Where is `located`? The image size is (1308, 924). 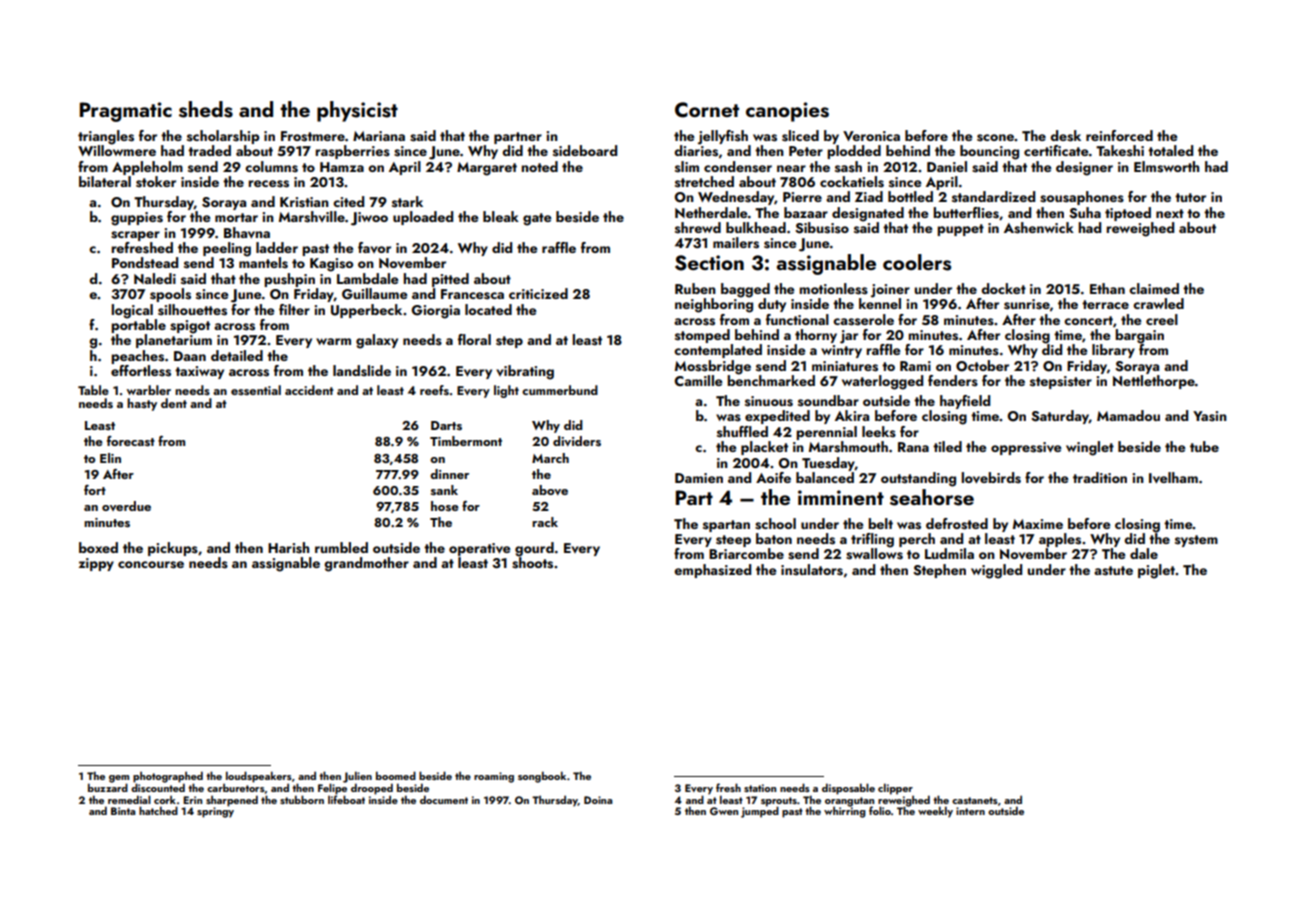 located is located at coordinates (488, 309).
